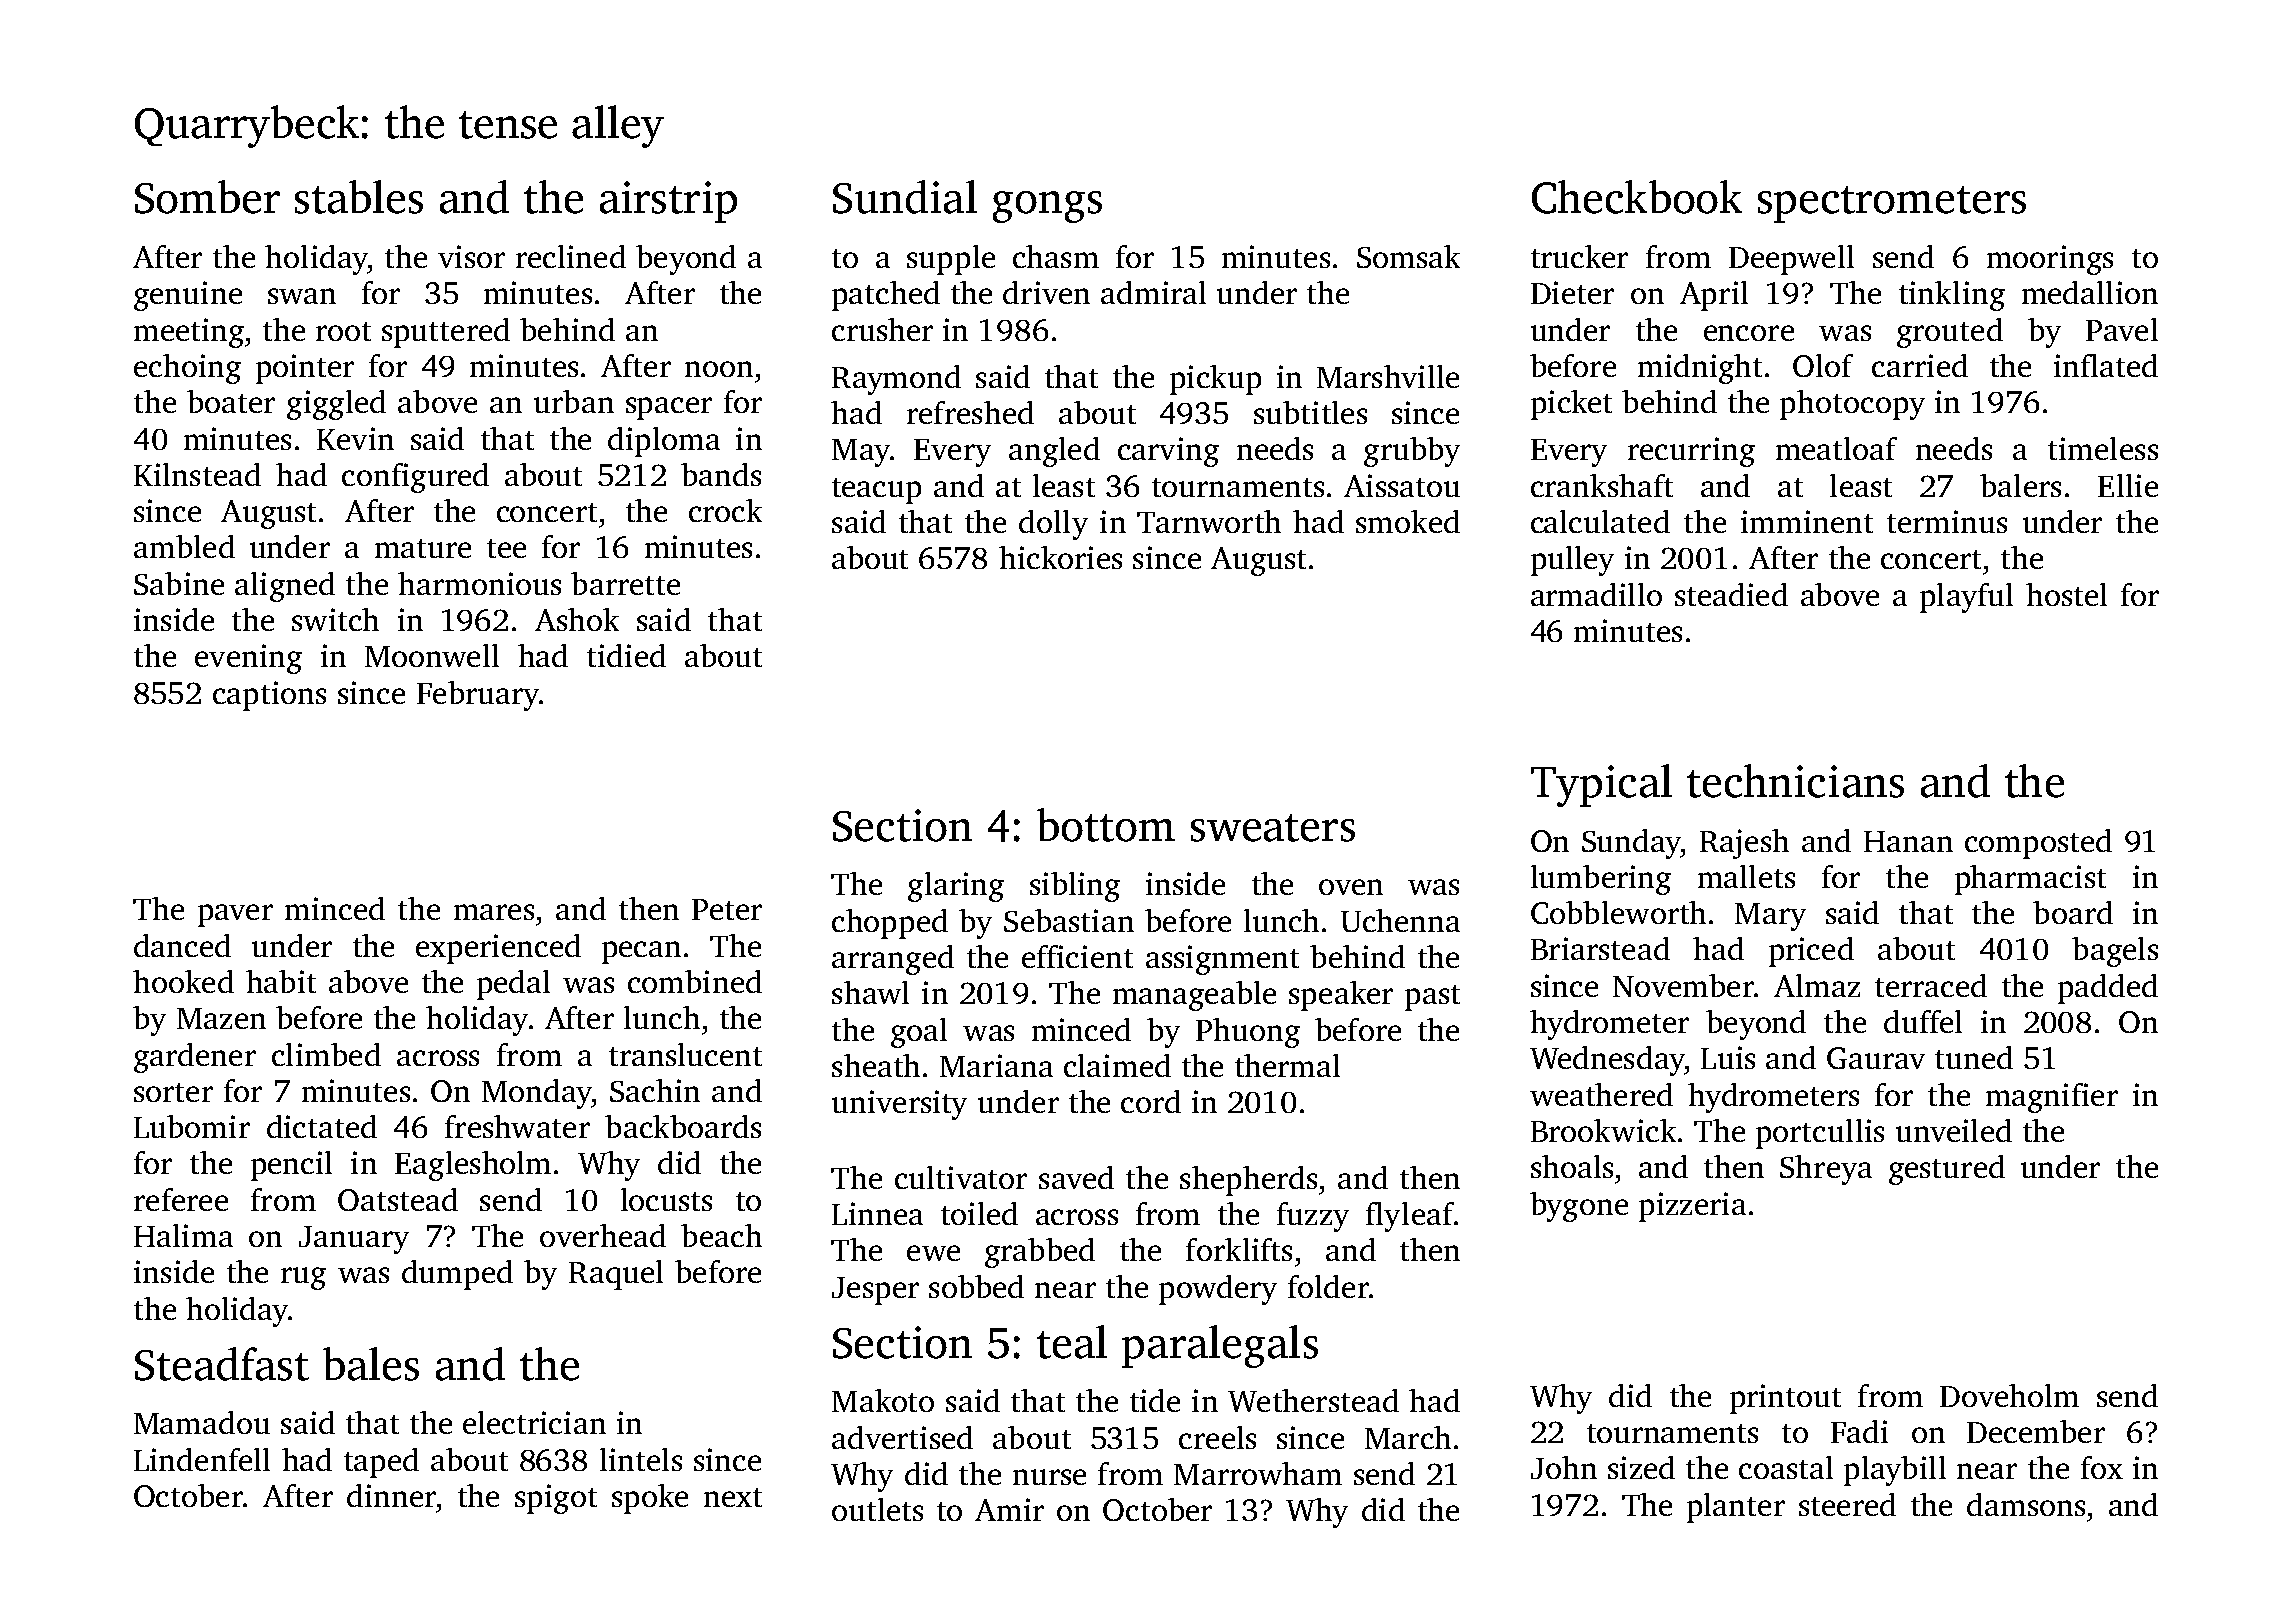 This image has width=2292, height=1620. Describe the element at coordinates (877, 1509) in the image. I see `outlets` at that location.
